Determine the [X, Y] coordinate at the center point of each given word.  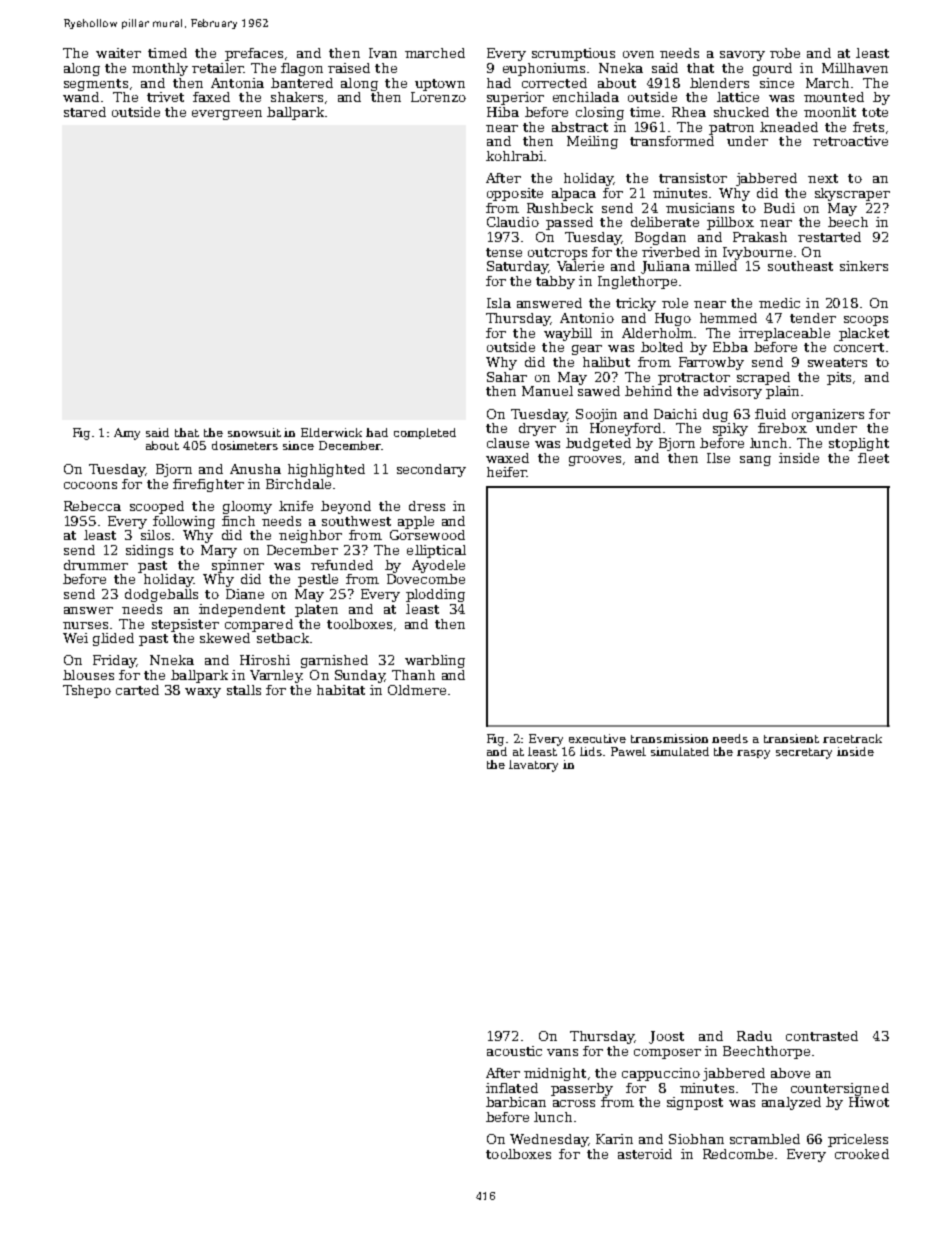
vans [562, 1052]
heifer [506, 472]
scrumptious [573, 54]
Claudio [513, 222]
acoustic [514, 1051]
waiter [118, 53]
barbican [516, 1102]
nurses [85, 625]
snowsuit [254, 432]
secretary [804, 753]
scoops [866, 321]
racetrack [852, 738]
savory [742, 56]
